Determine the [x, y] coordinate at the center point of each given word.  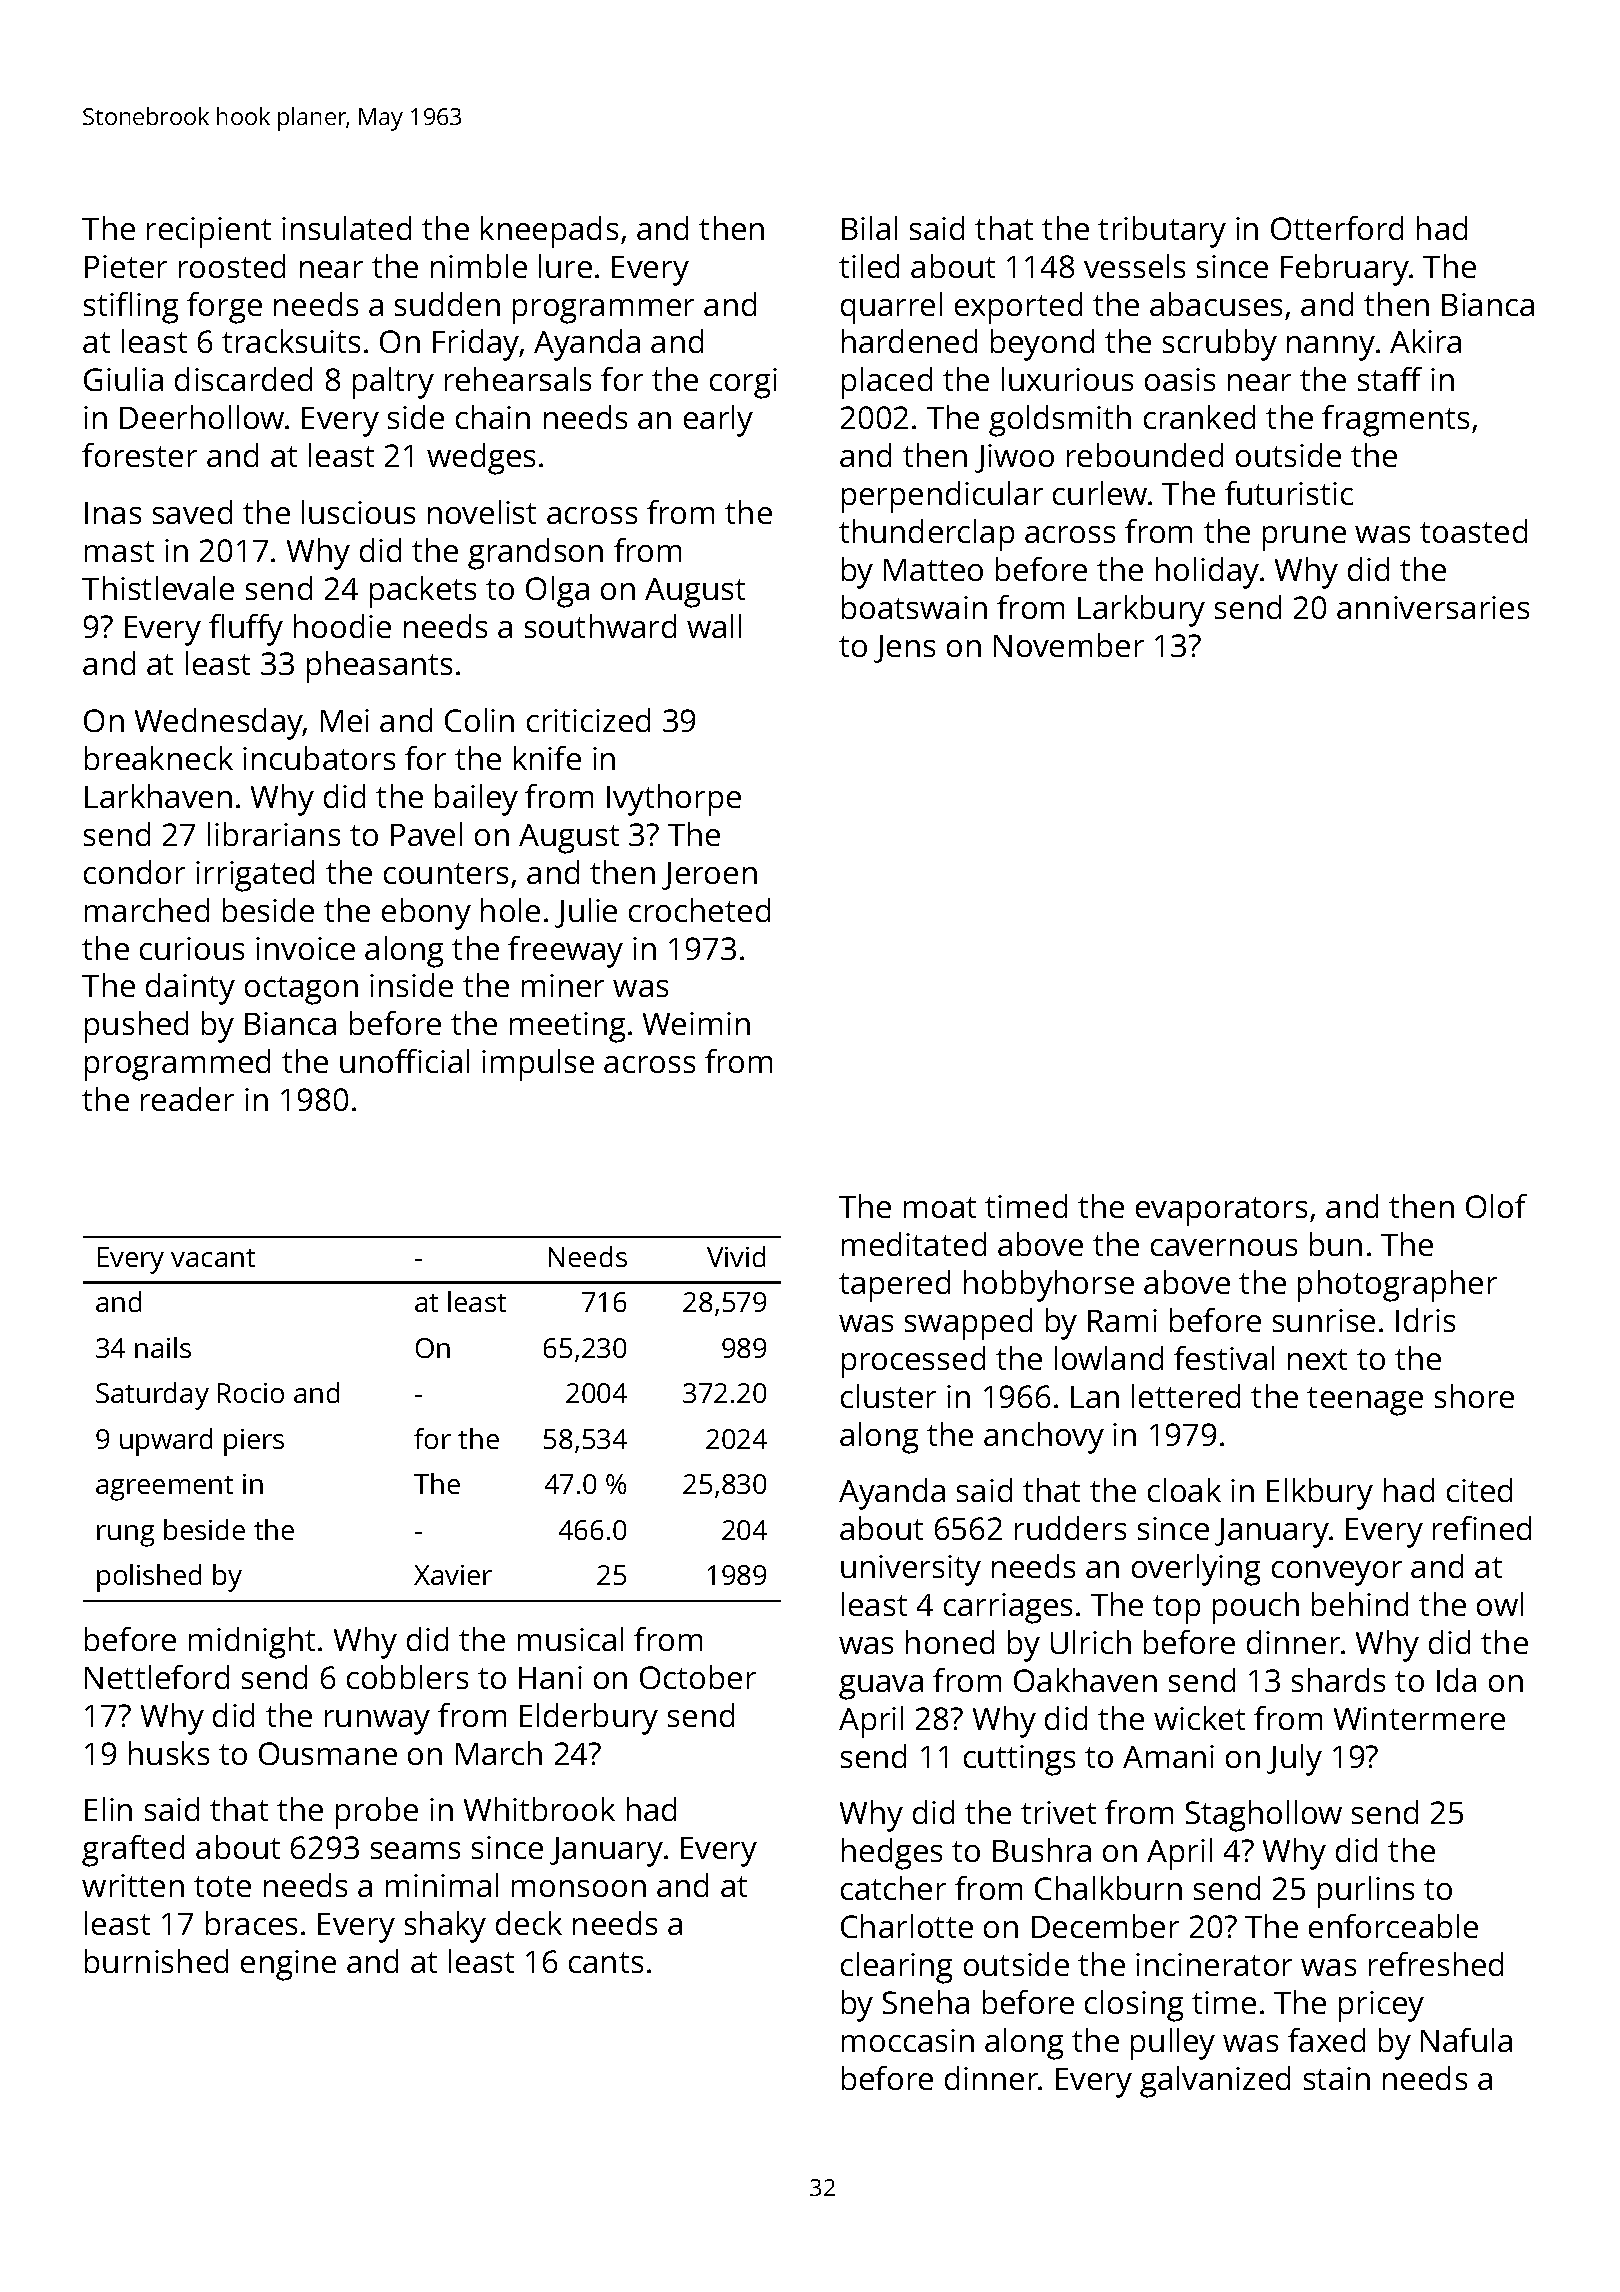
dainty [190, 989]
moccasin [908, 2040]
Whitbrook [539, 1809]
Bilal [869, 228]
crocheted [699, 910]
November [1069, 645]
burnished [156, 1961]
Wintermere [1419, 1718]
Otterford [1337, 228]
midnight [252, 1643]
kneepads [549, 232]
